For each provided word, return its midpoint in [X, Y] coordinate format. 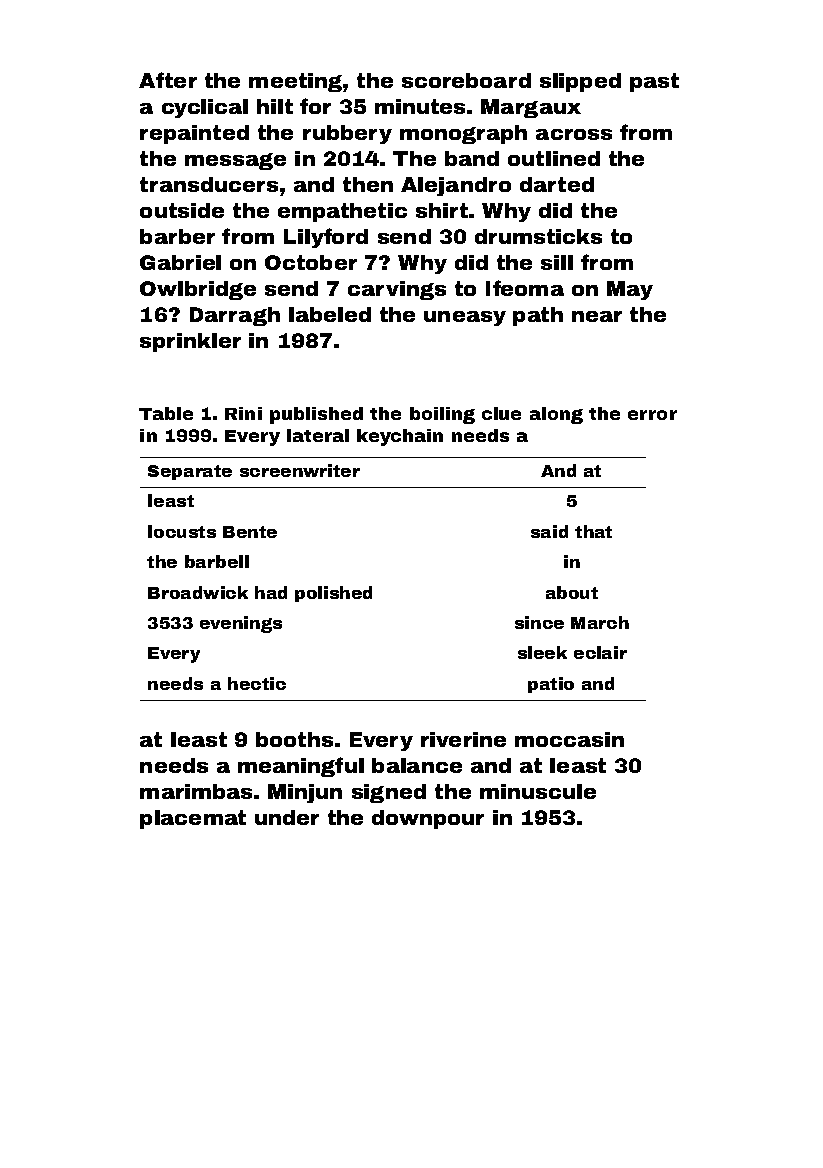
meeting [295, 82]
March [600, 622]
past [654, 82]
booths [294, 739]
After [168, 80]
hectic [257, 683]
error [652, 415]
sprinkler [190, 342]
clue [501, 413]
